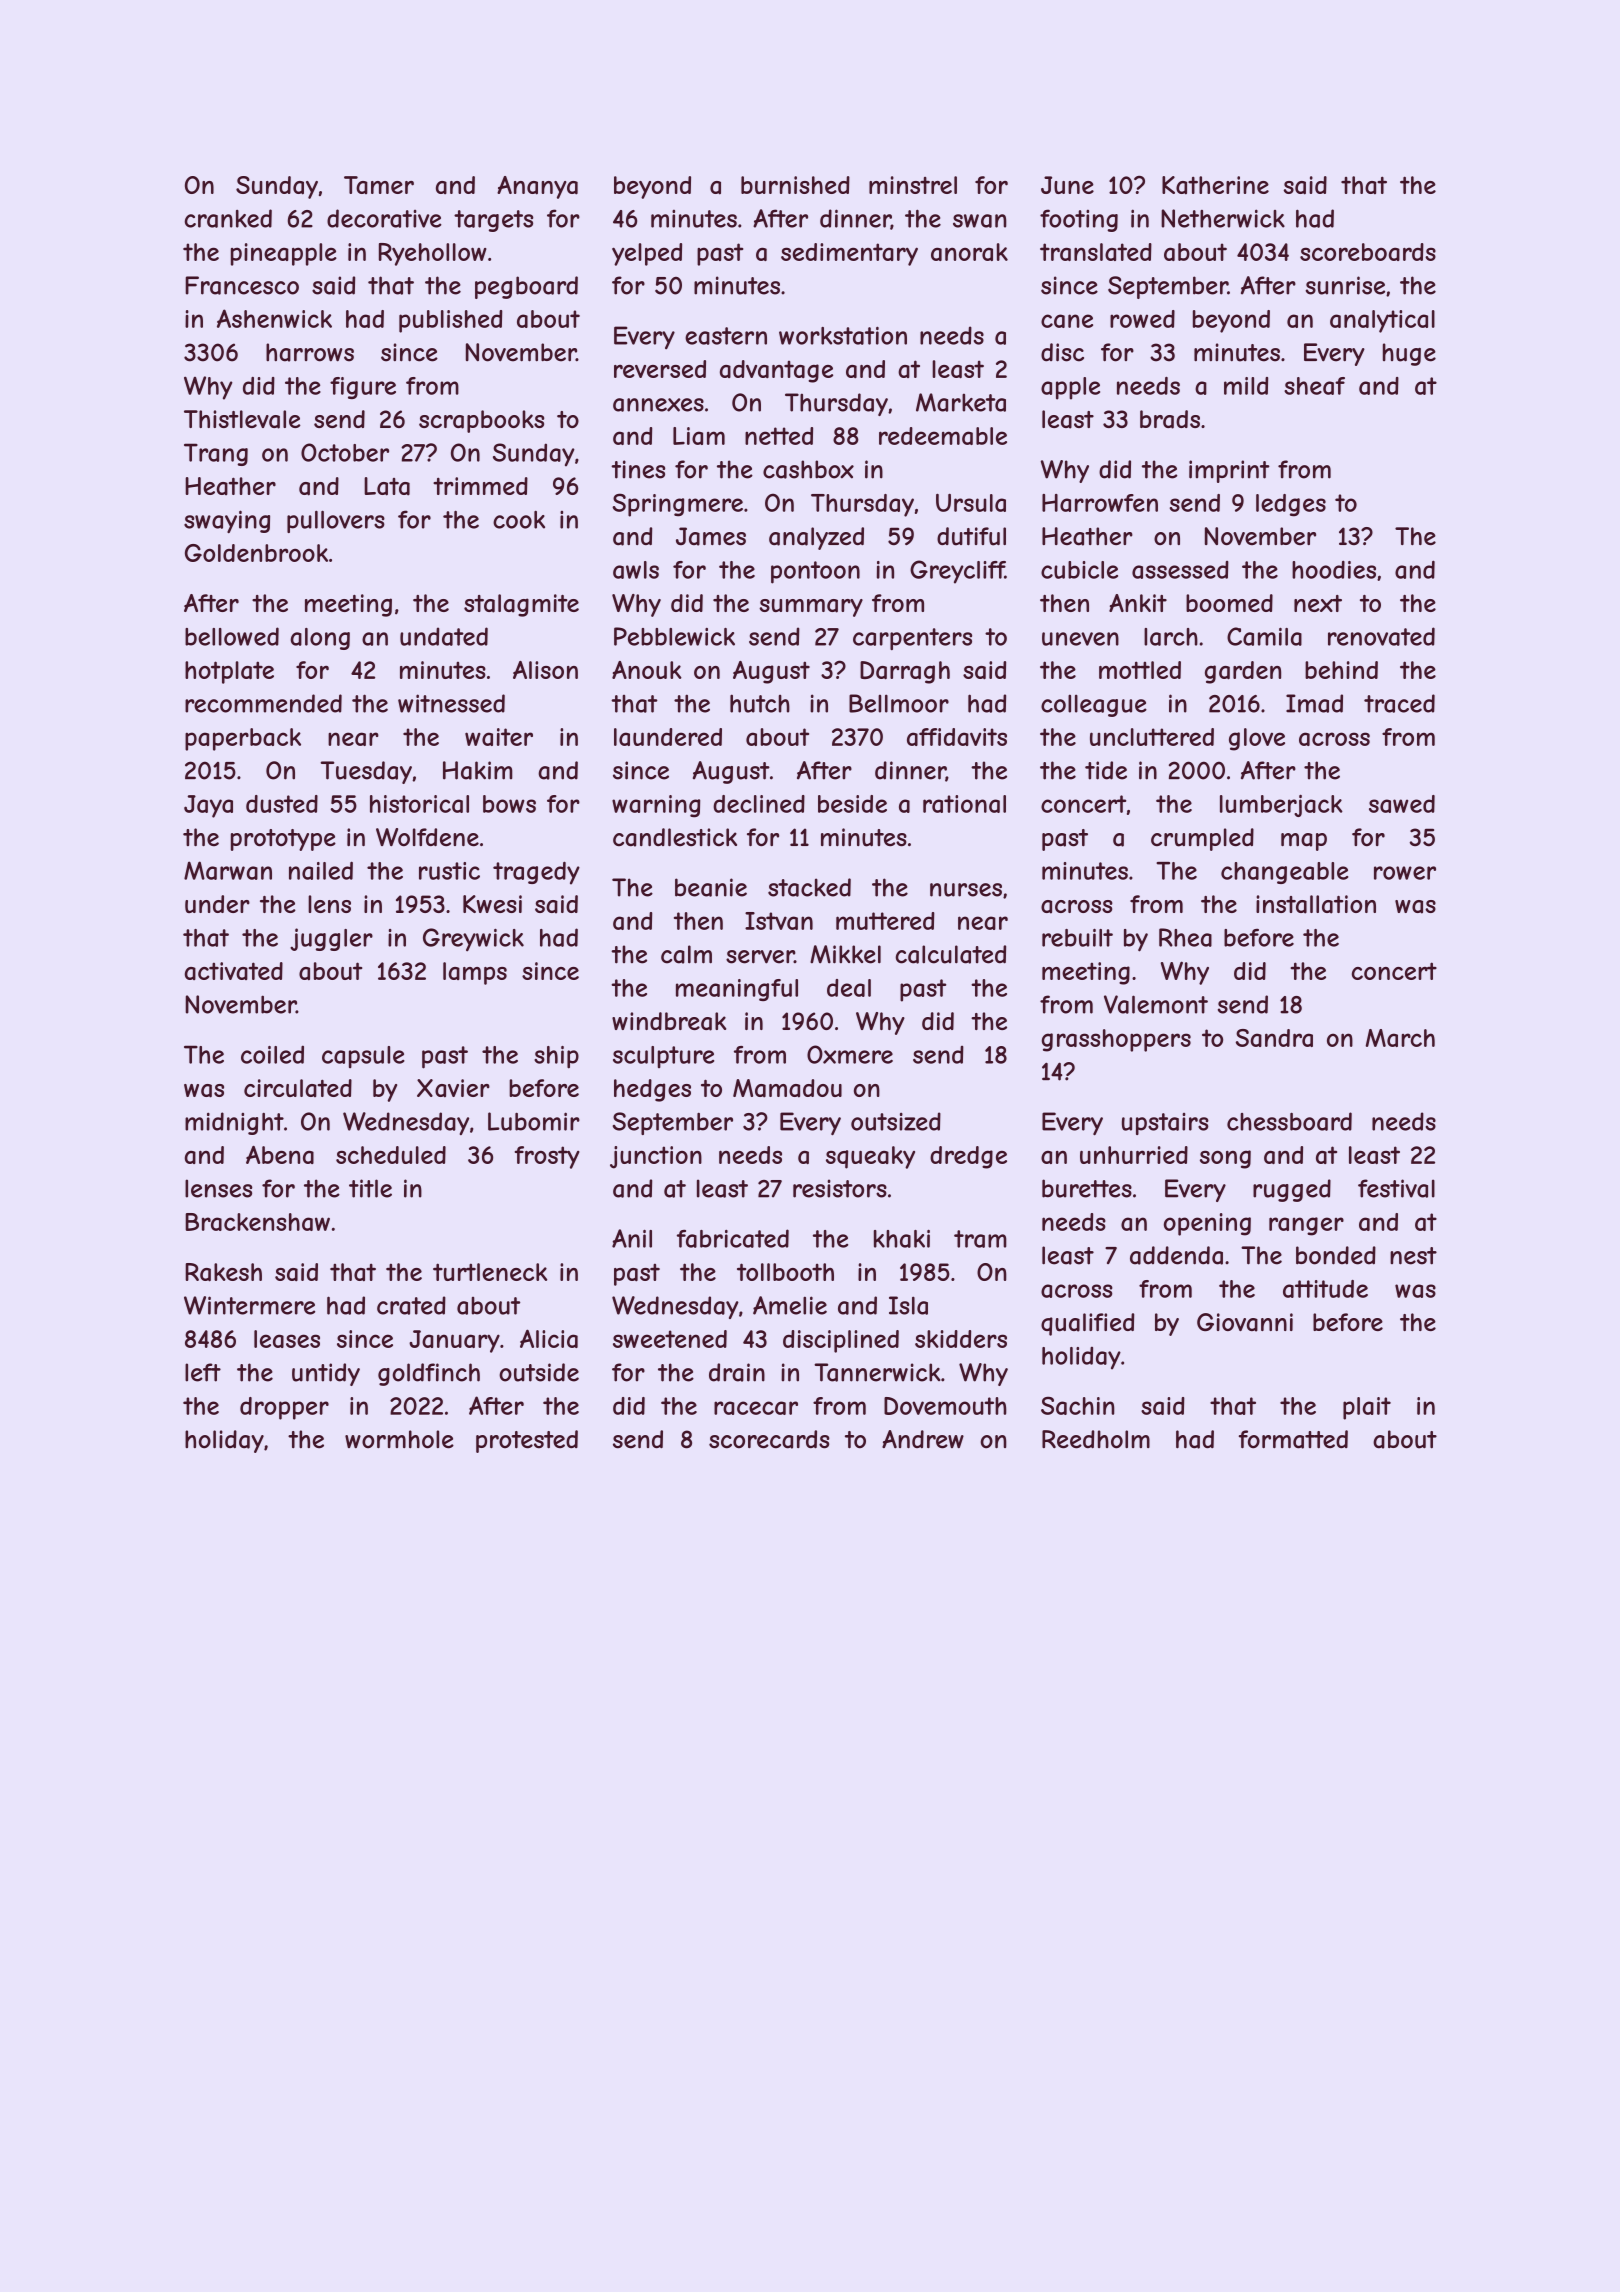  What do you see at coordinates (980, 221) in the image?
I see `swan` at bounding box center [980, 221].
